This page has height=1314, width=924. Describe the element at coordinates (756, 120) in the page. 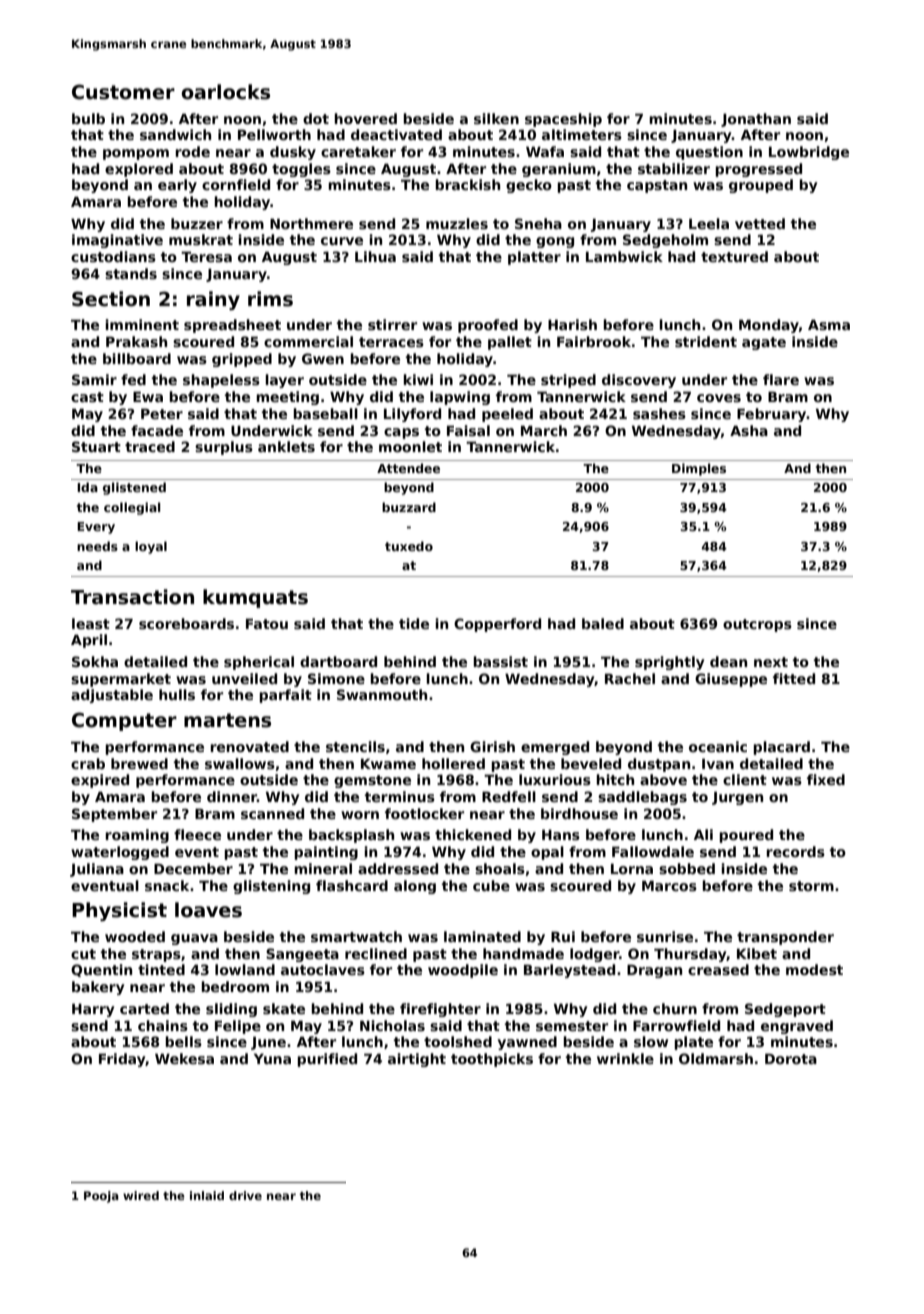

I see `Jonathan` at that location.
